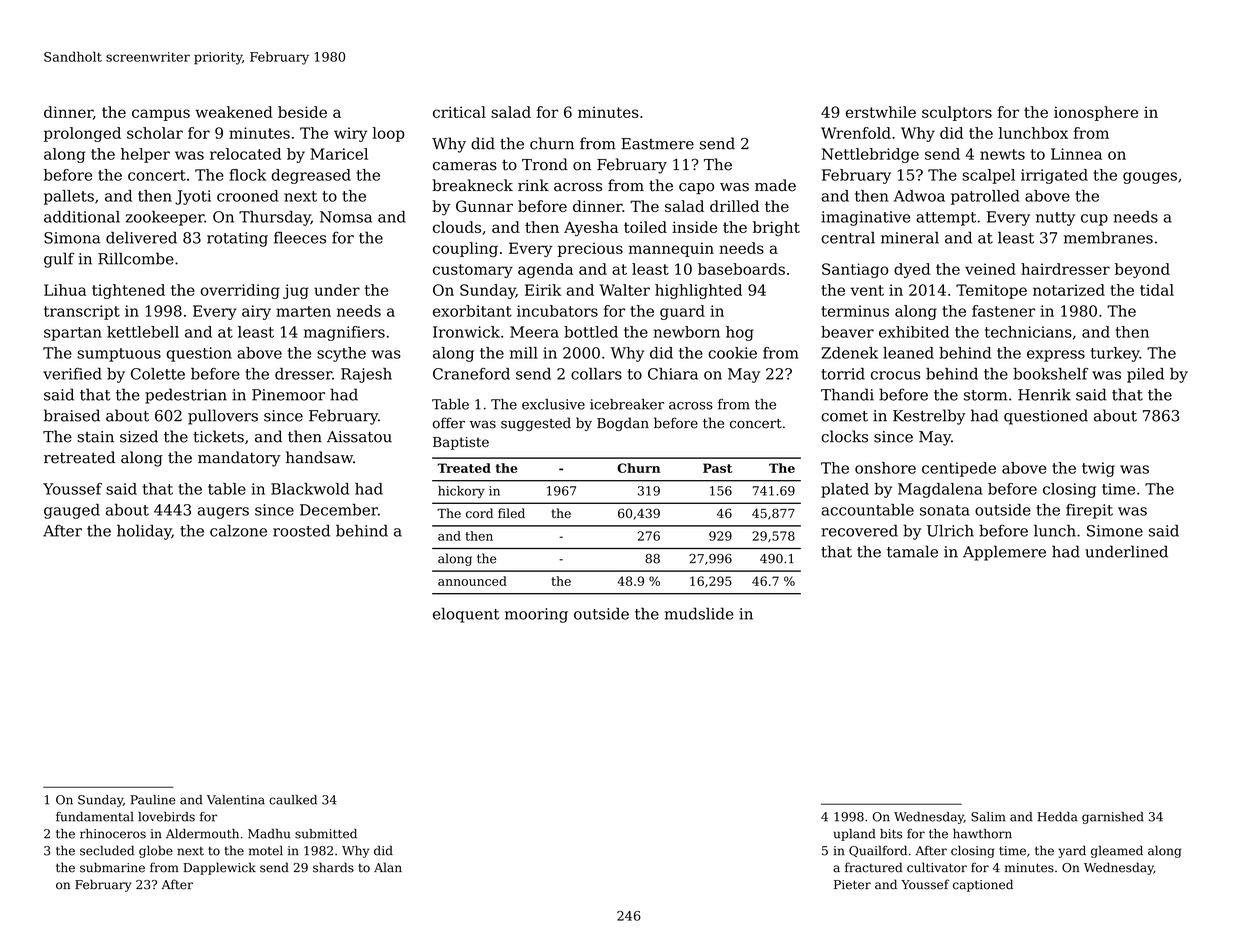 This document has width=1233, height=952. Describe the element at coordinates (1044, 394) in the document. I see `Henrik` at that location.
